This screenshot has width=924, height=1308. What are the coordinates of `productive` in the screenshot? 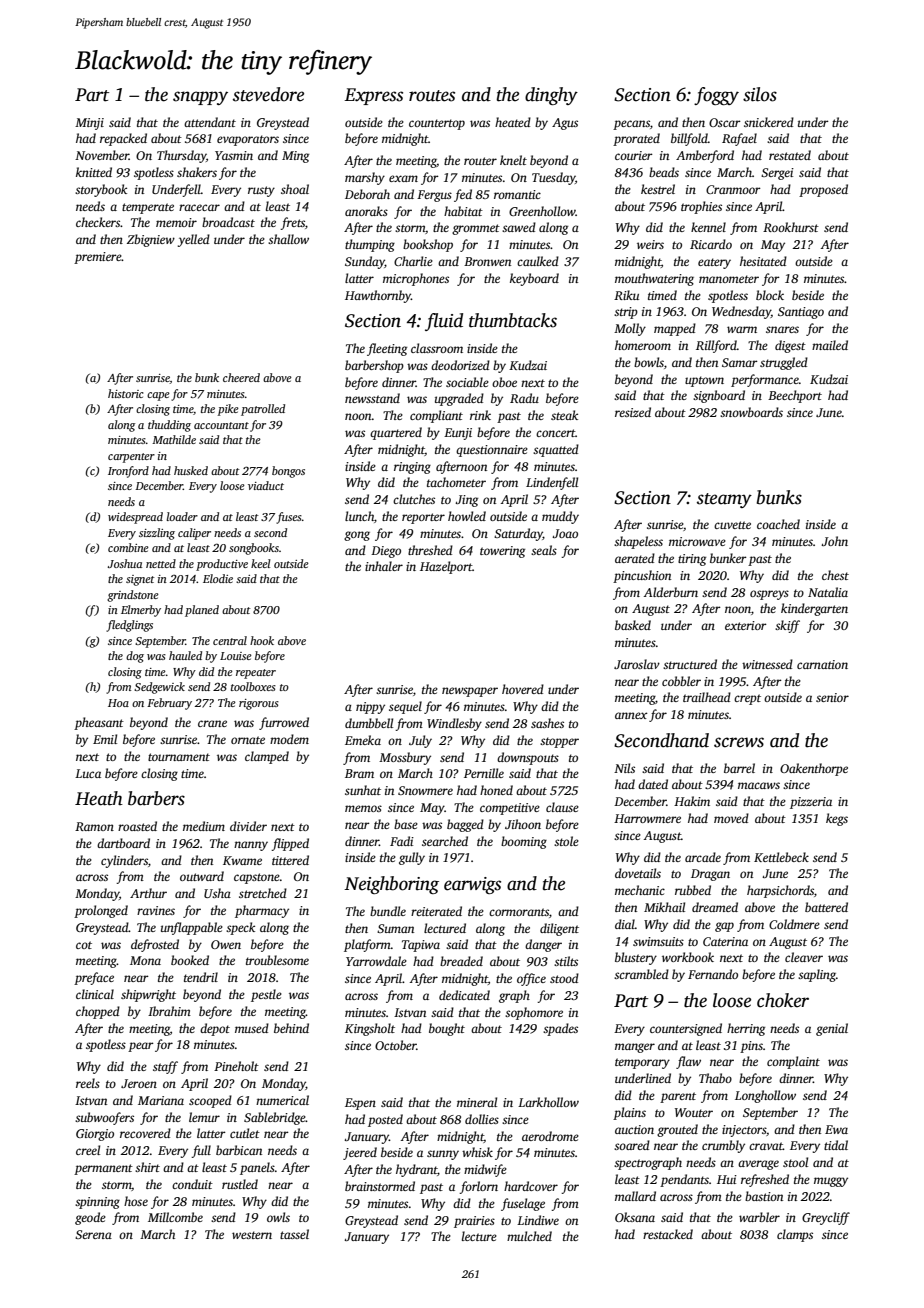 It's located at (222, 565).
